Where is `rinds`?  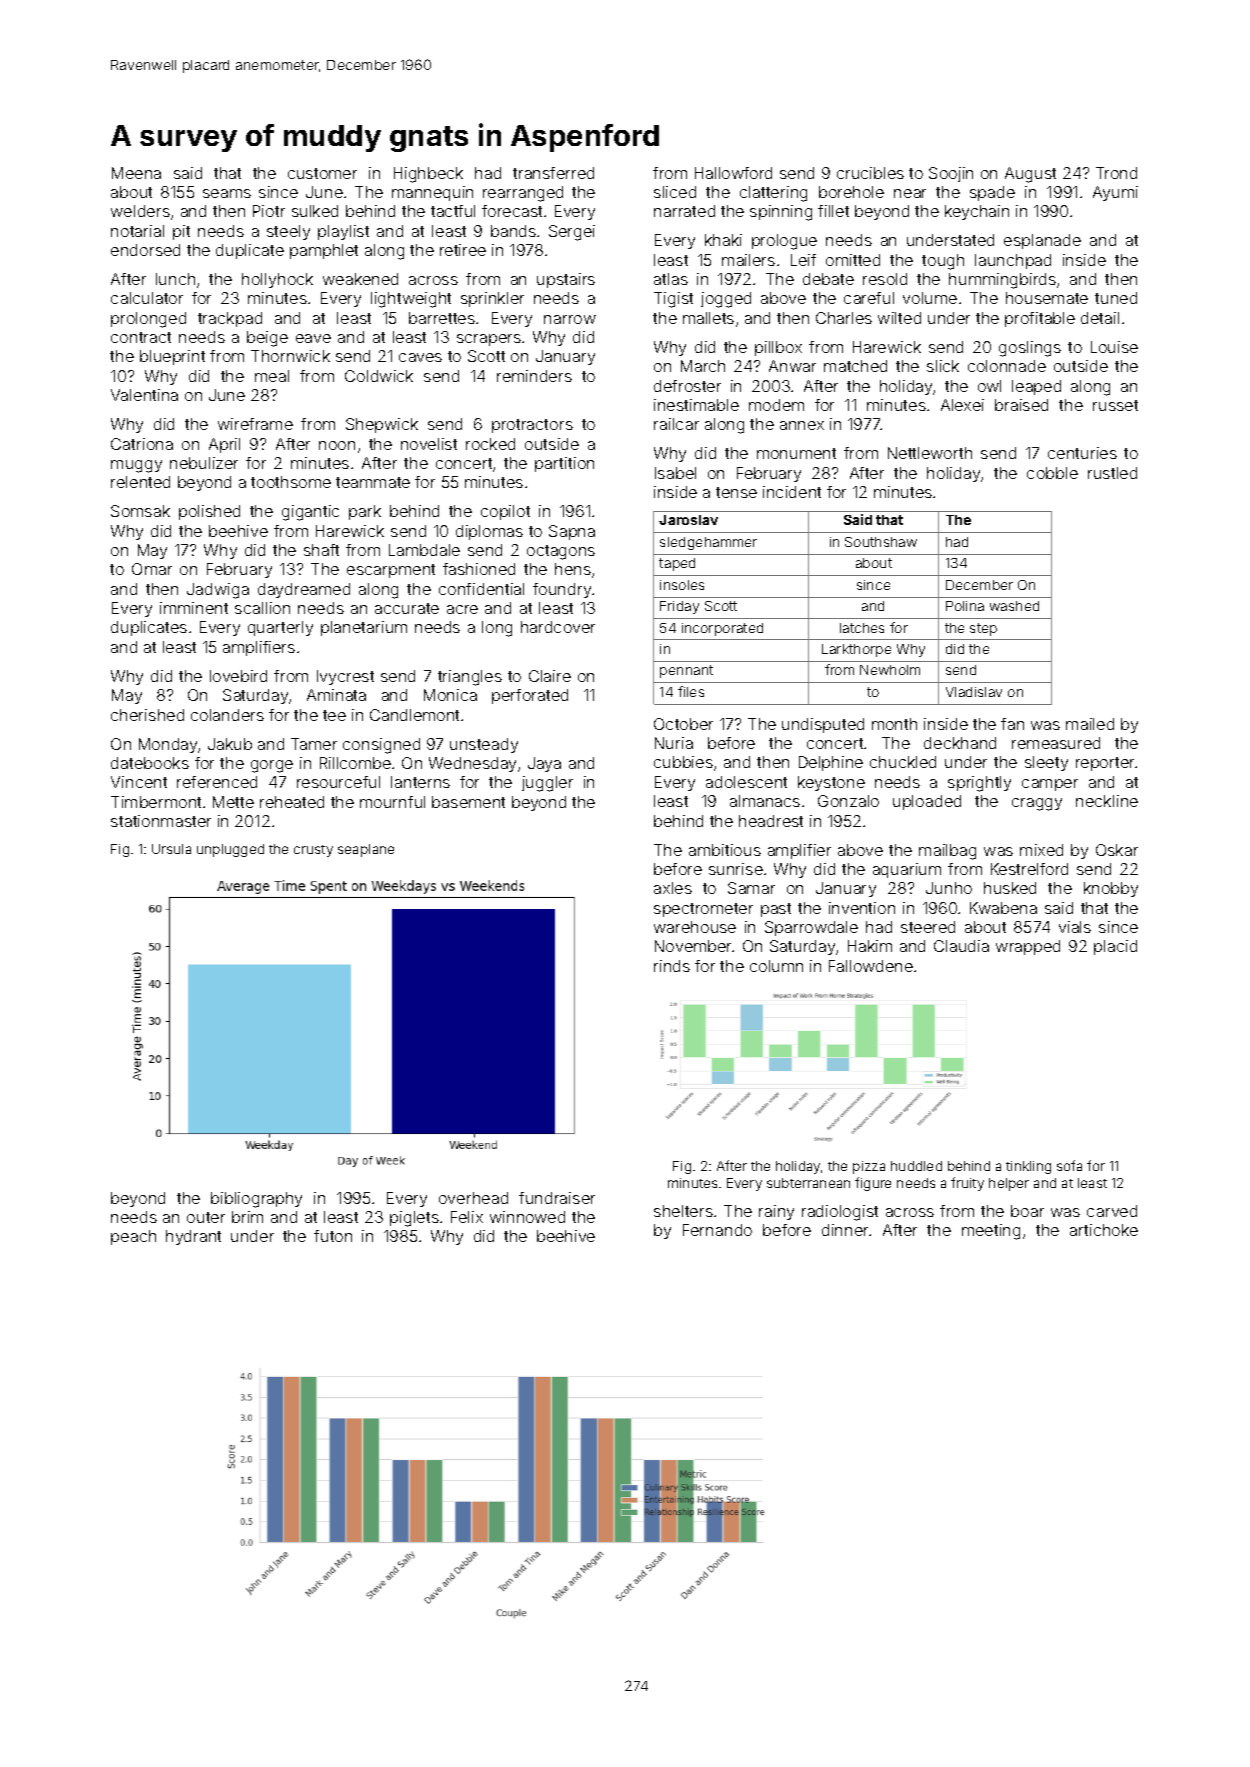 rinds is located at coordinates (672, 966).
